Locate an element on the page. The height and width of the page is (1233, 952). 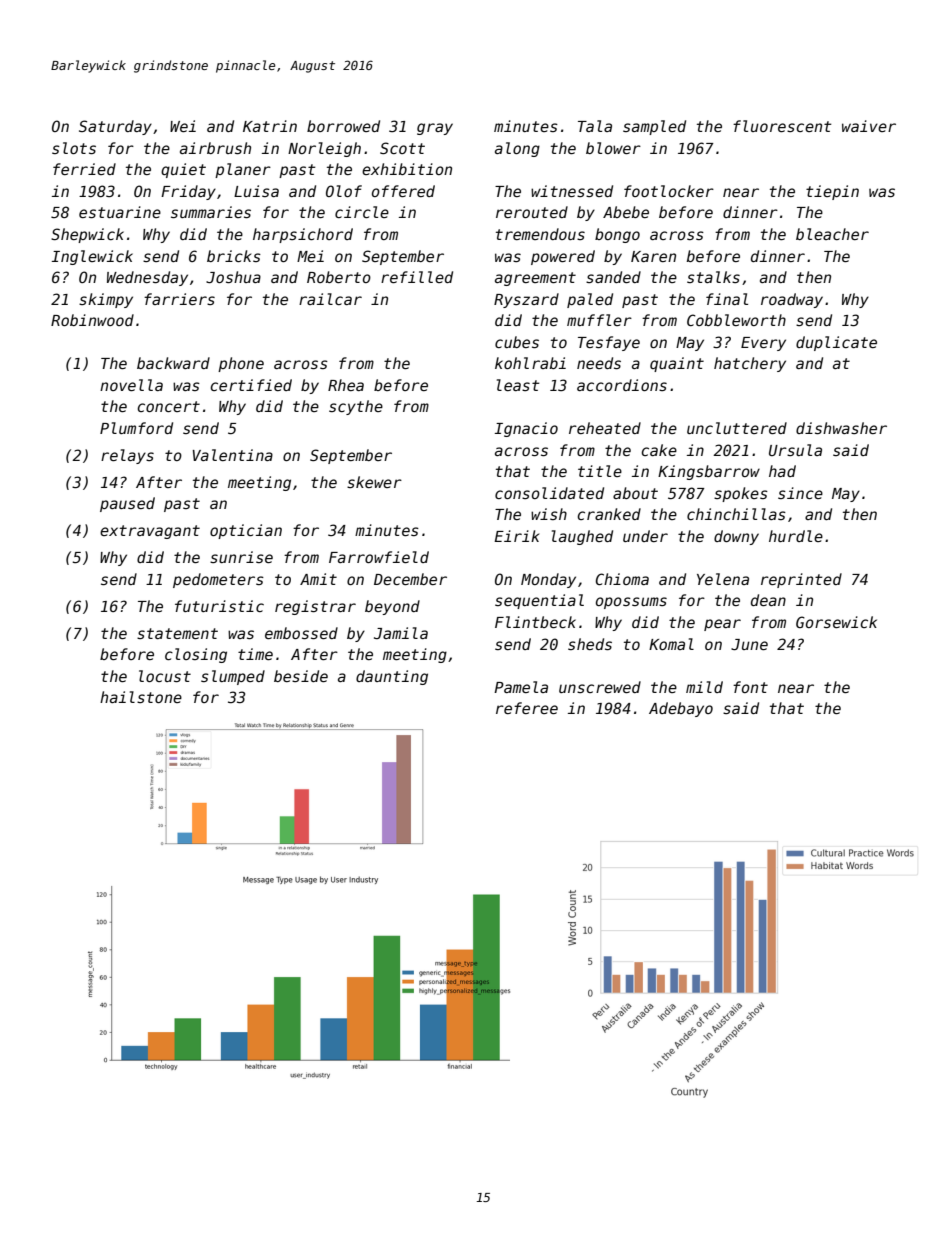
embossed is located at coordinates (301, 633).
